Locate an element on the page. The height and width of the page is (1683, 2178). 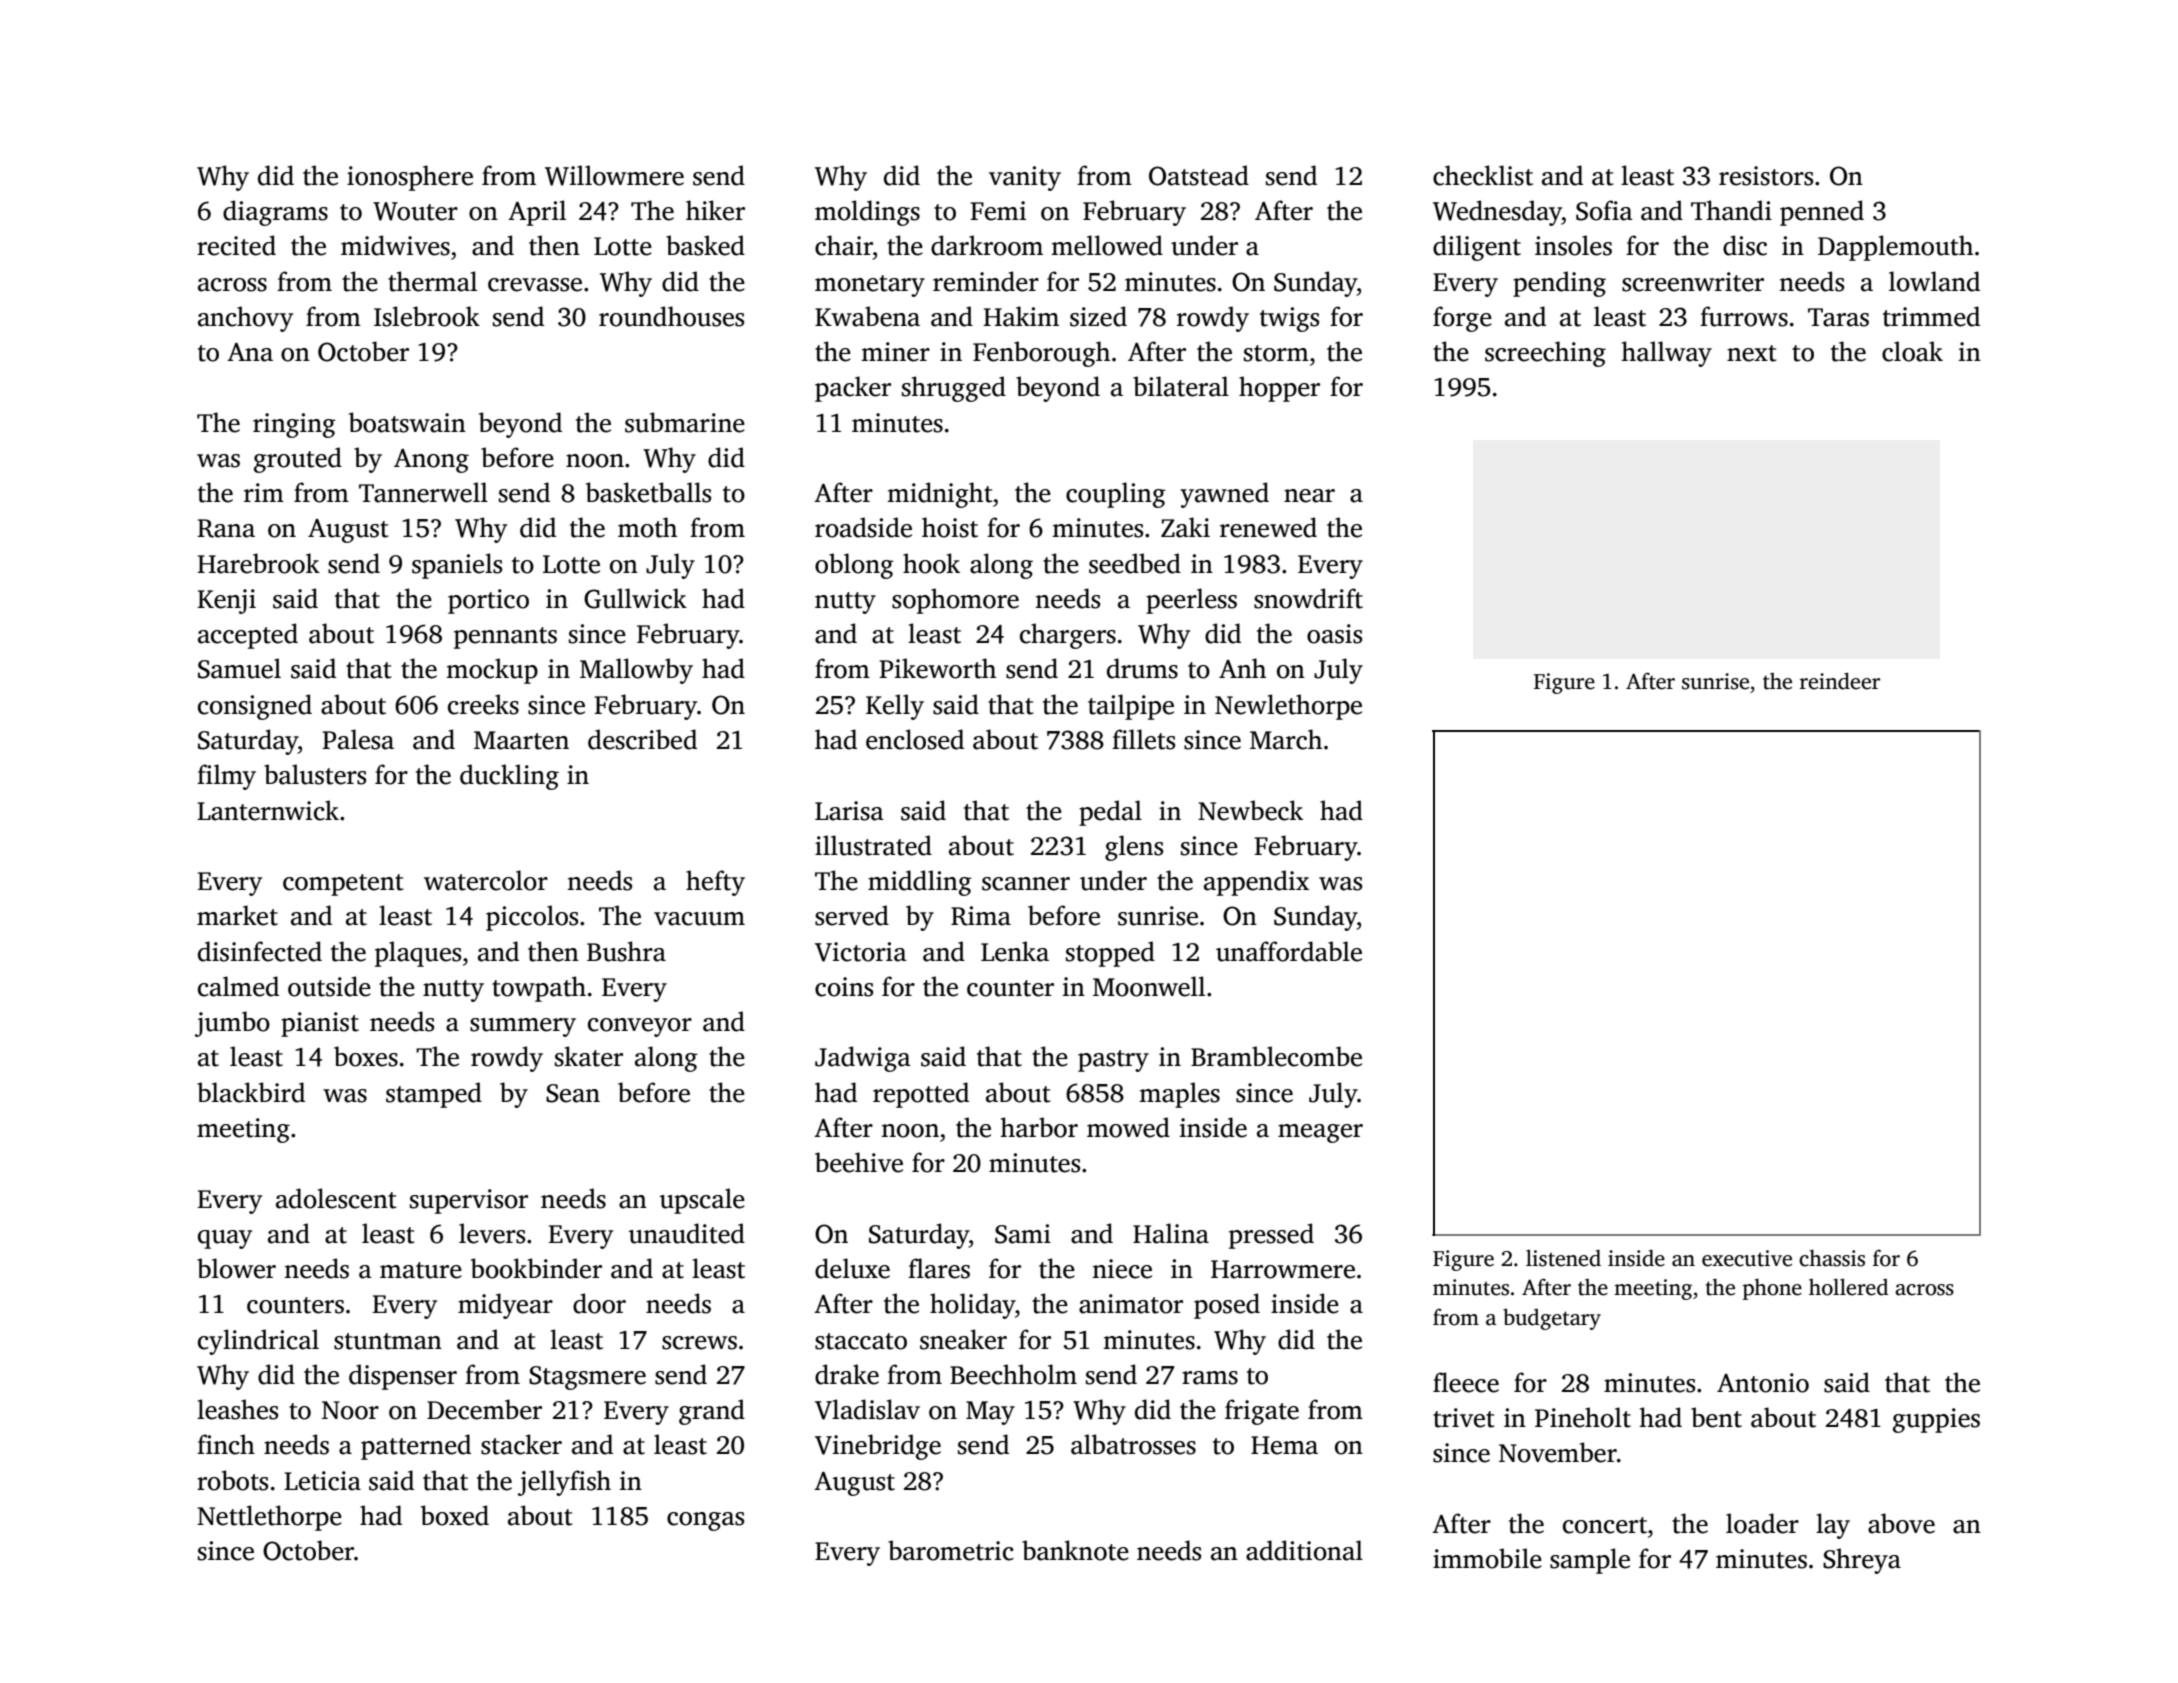
jellyfish is located at coordinates (564, 1483).
